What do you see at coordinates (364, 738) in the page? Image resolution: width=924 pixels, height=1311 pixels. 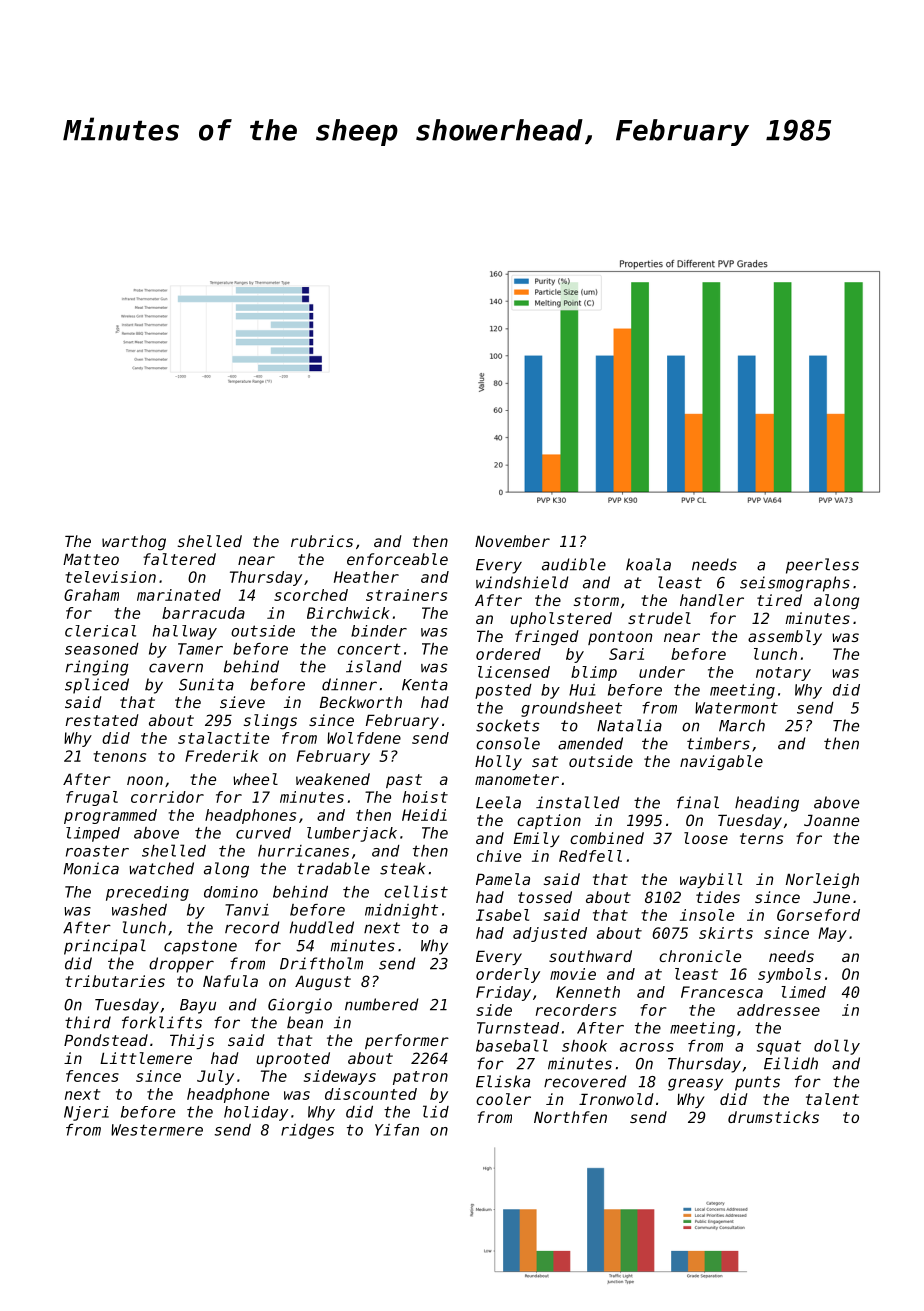 I see `Wolfdene` at bounding box center [364, 738].
